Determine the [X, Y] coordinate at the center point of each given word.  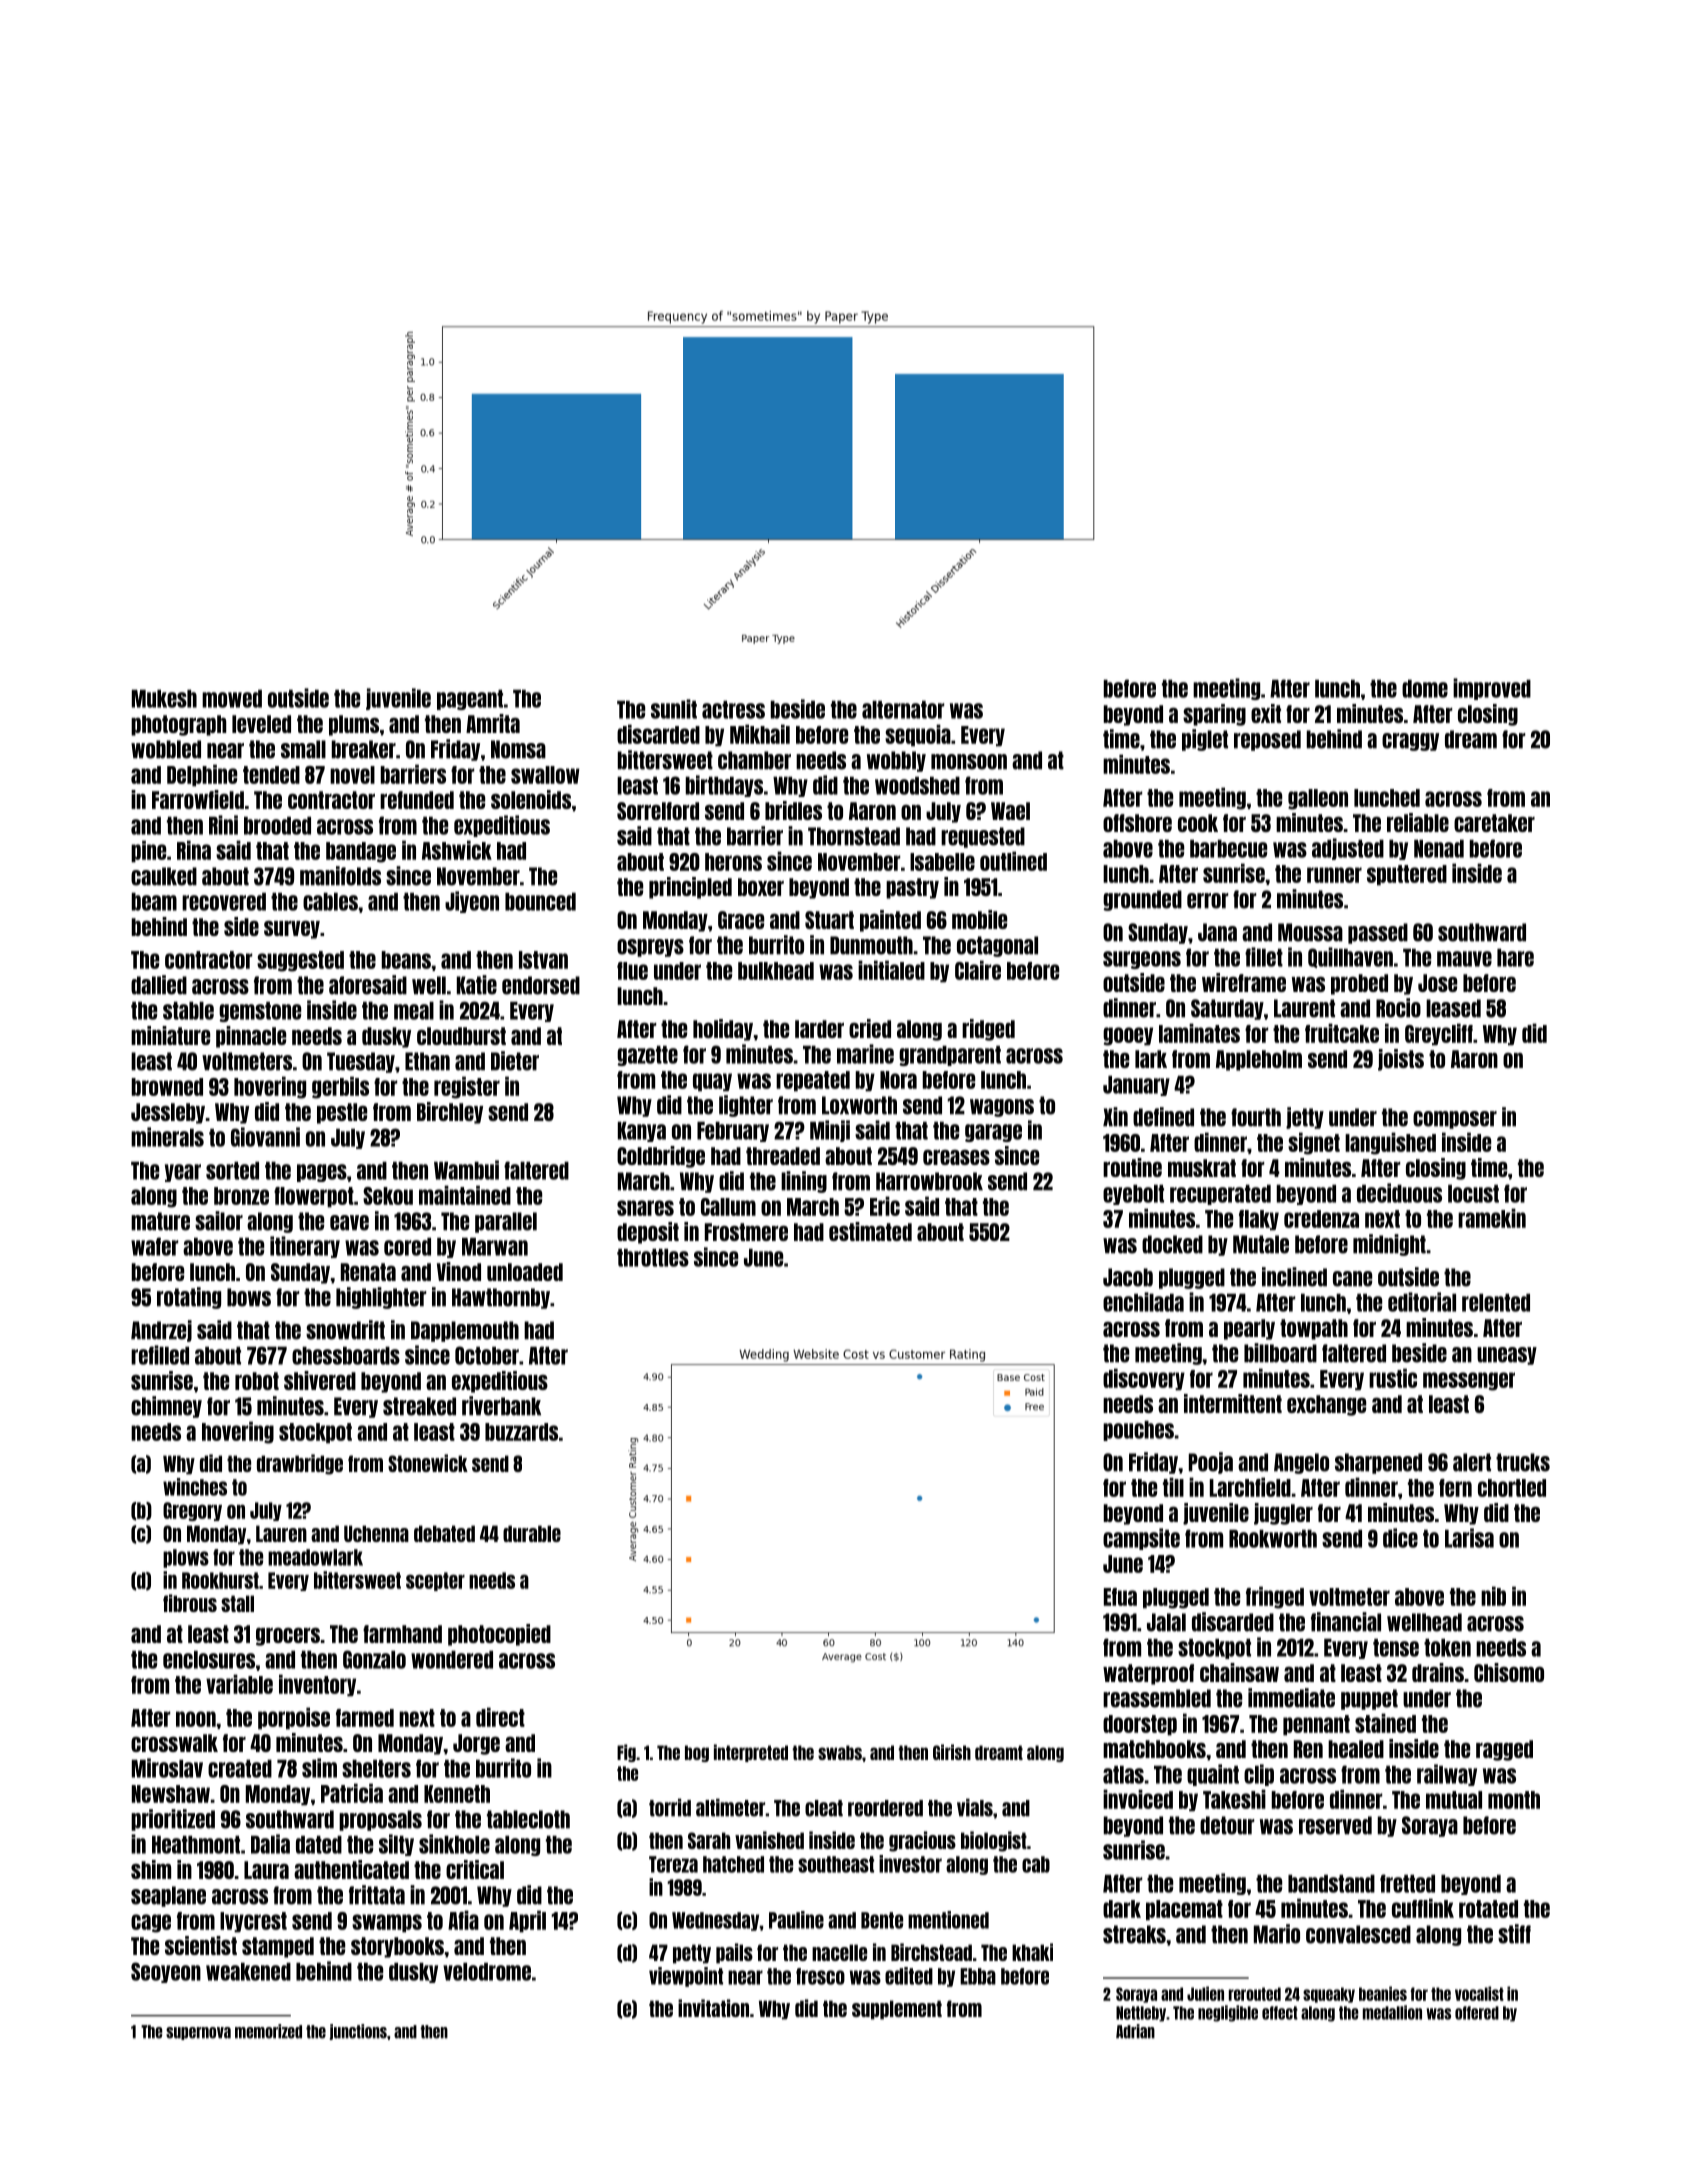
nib [1493, 1596]
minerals [167, 1137]
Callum [728, 1207]
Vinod [459, 1271]
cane [1352, 1279]
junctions [358, 2032]
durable [532, 1533]
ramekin [1492, 1218]
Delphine [202, 775]
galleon [1318, 799]
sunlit [674, 709]
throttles [653, 1258]
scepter [435, 1581]
